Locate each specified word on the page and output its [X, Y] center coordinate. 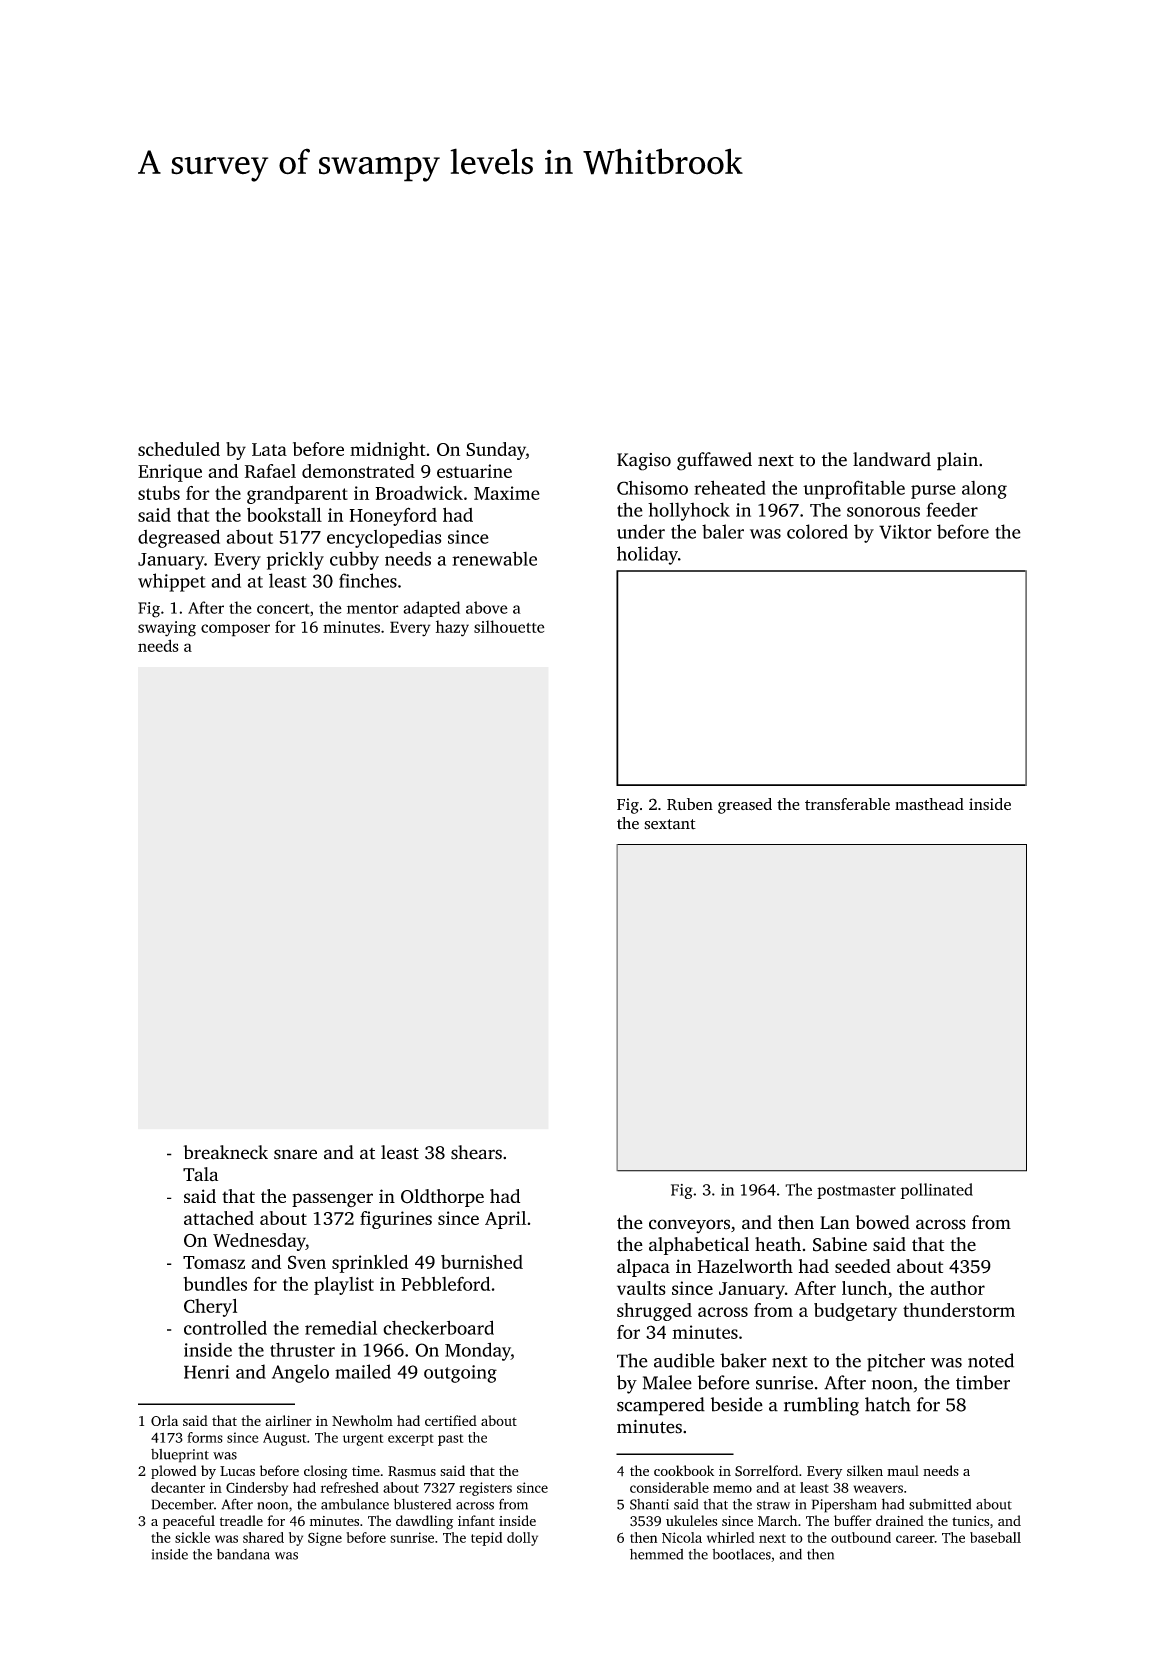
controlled [225, 1328]
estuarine [474, 471]
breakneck [225, 1152]
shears [476, 1152]
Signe [325, 1539]
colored [817, 531]
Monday [478, 1351]
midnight [388, 451]
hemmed [656, 1554]
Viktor [905, 531]
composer [235, 630]
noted [991, 1360]
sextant [670, 824]
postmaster [856, 1192]
